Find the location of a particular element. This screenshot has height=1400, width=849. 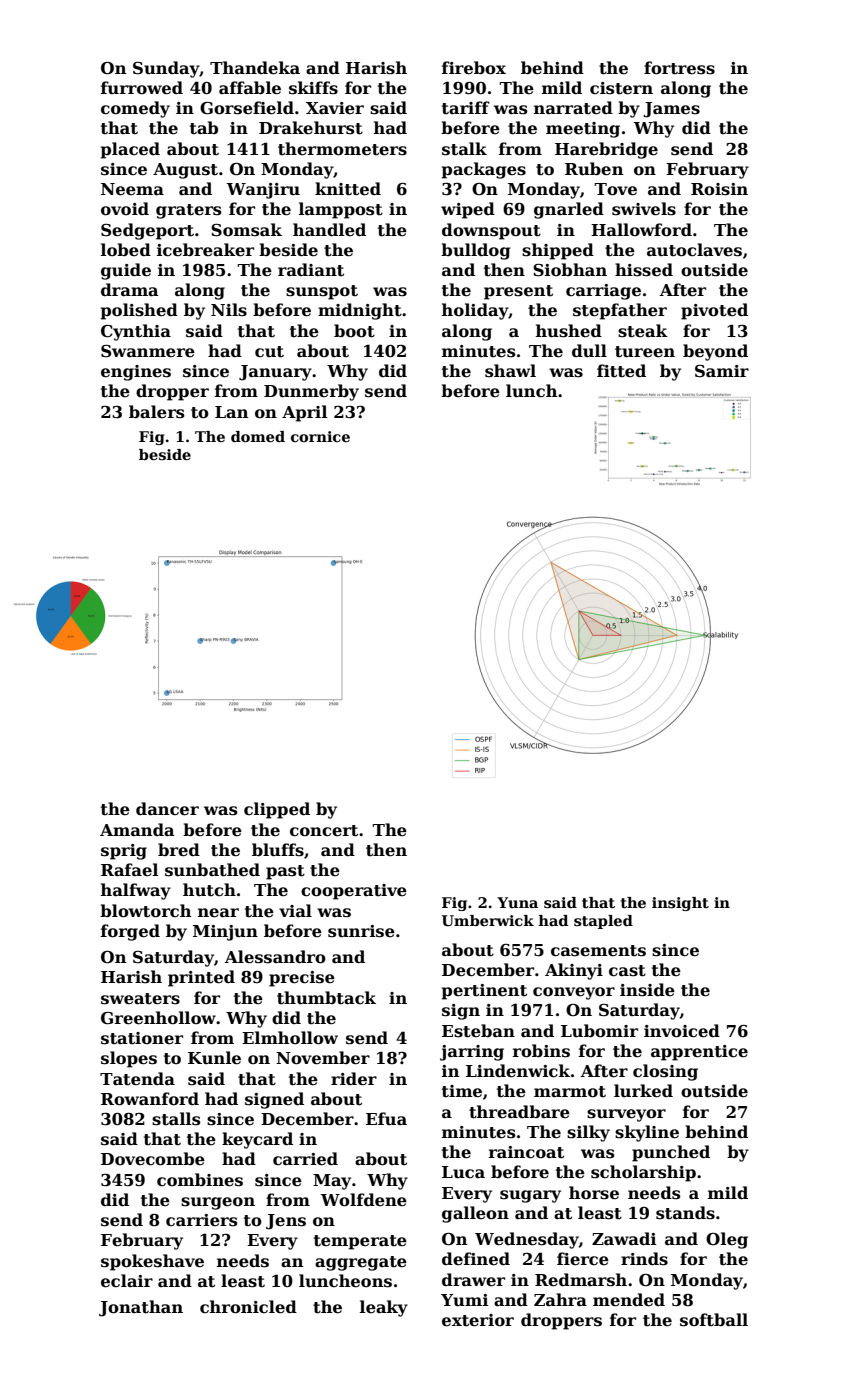

firebox is located at coordinates (474, 68).
